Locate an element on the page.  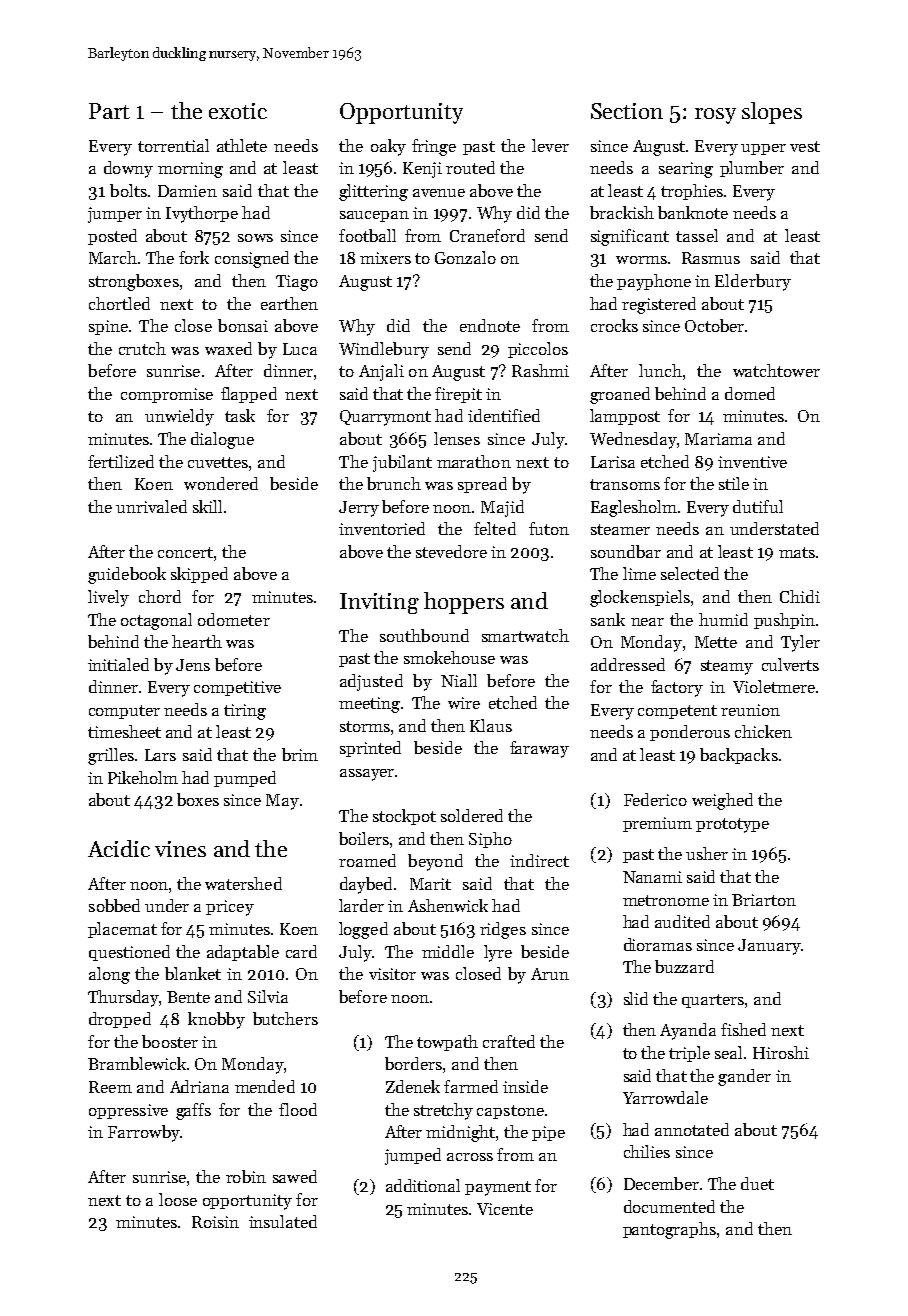
significant is located at coordinates (630, 237).
